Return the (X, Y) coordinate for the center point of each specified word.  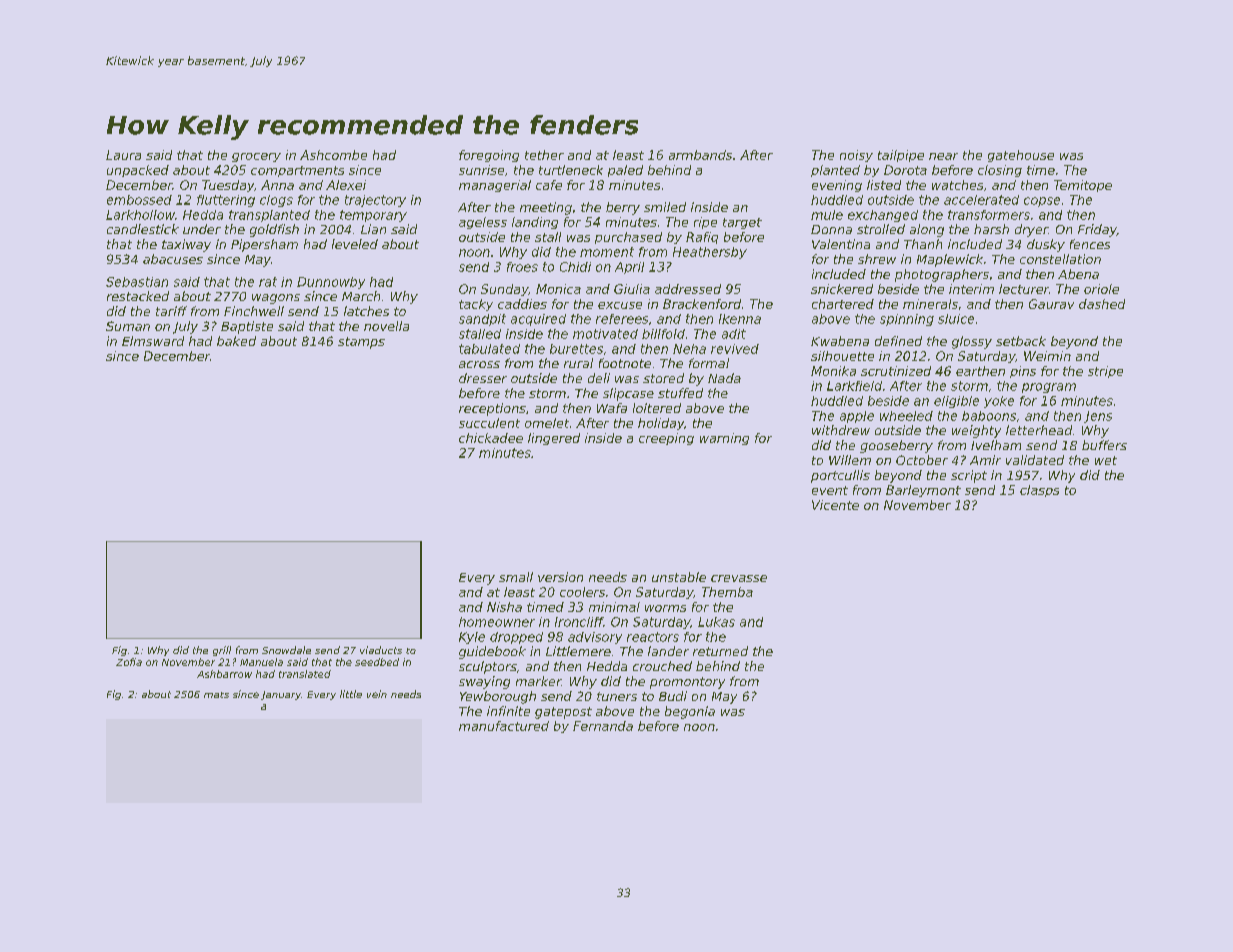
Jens (1098, 417)
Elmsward (153, 341)
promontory (687, 683)
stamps (361, 343)
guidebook (492, 652)
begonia (690, 712)
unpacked (138, 171)
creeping (666, 439)
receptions (492, 409)
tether (544, 155)
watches (957, 185)
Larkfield (854, 386)
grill (222, 651)
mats (216, 695)
